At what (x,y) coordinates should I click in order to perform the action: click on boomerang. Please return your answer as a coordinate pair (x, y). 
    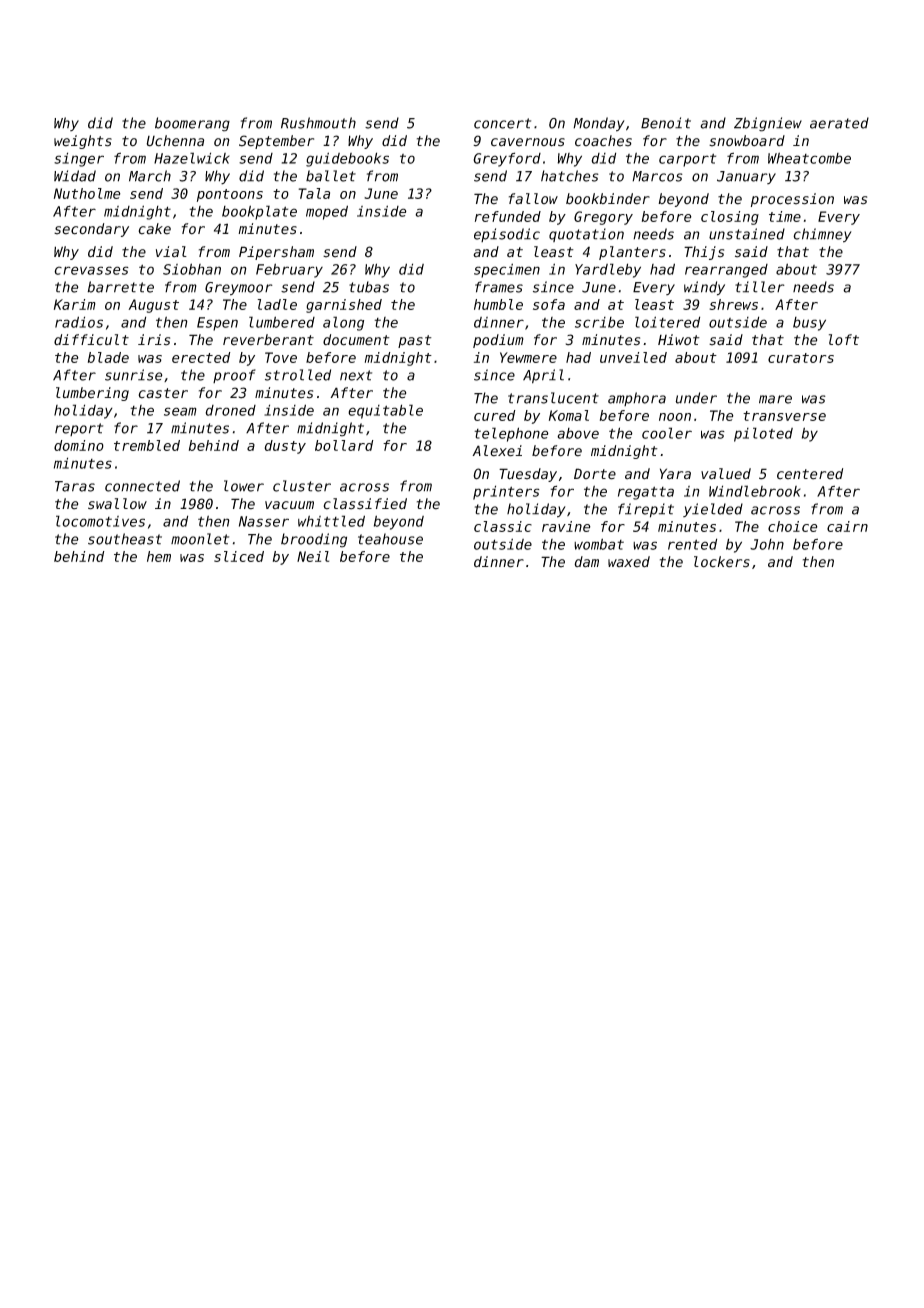
    Looking at the image, I should click on (192, 124).
